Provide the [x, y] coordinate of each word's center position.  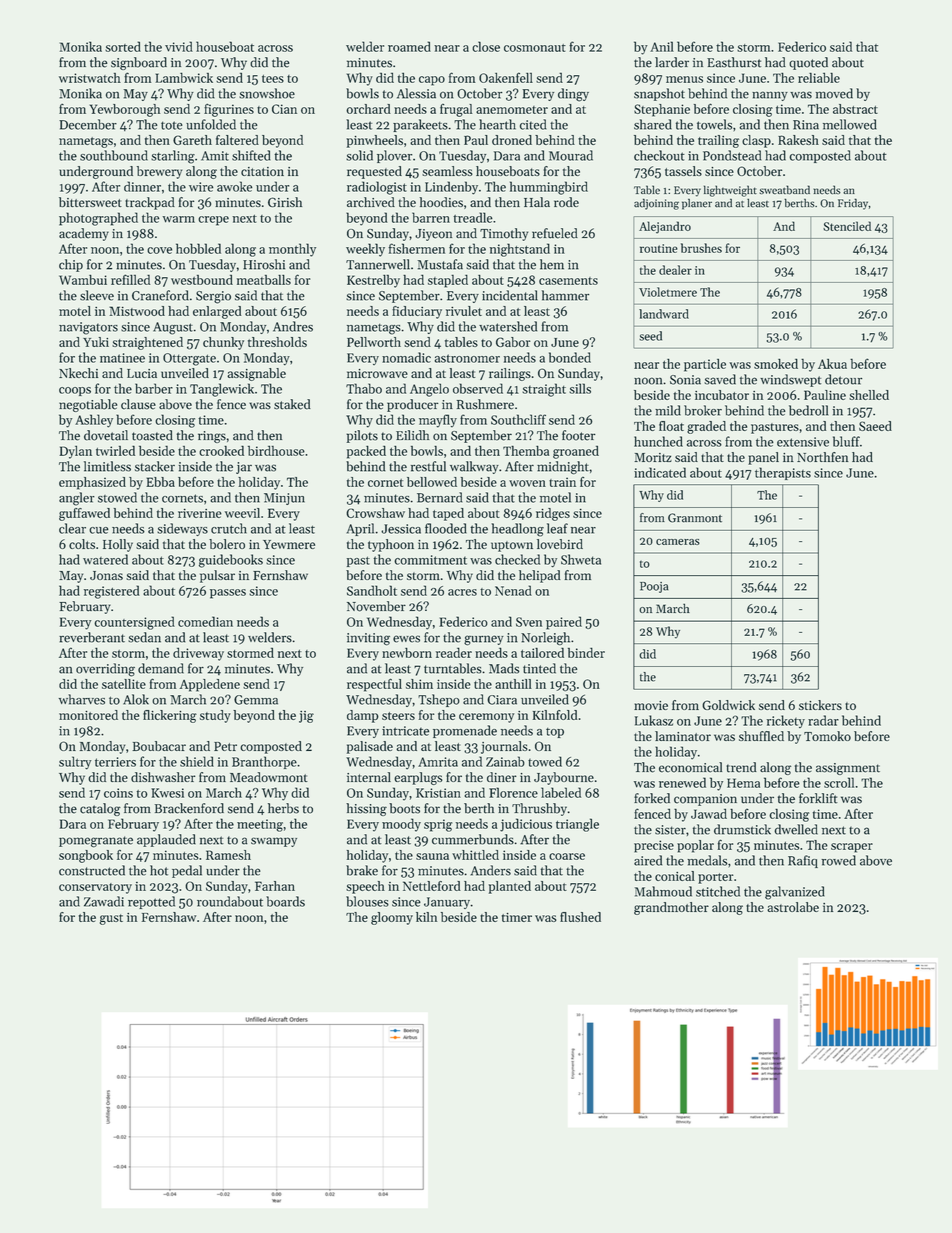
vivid [179, 46]
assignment [848, 769]
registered [112, 592]
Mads [504, 668]
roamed [409, 46]
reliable [819, 78]
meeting [260, 825]
